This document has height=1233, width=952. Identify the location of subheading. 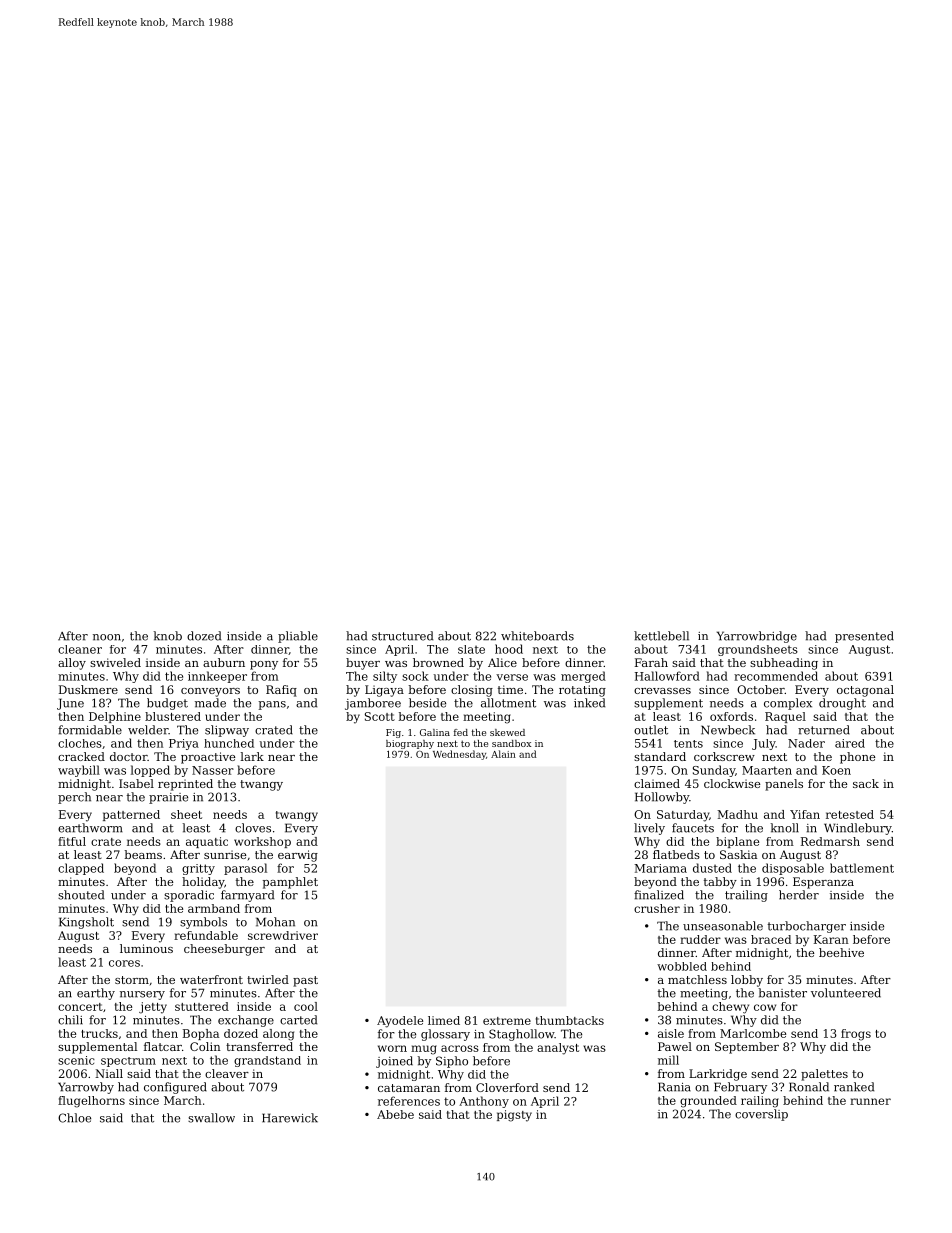
(784, 664).
